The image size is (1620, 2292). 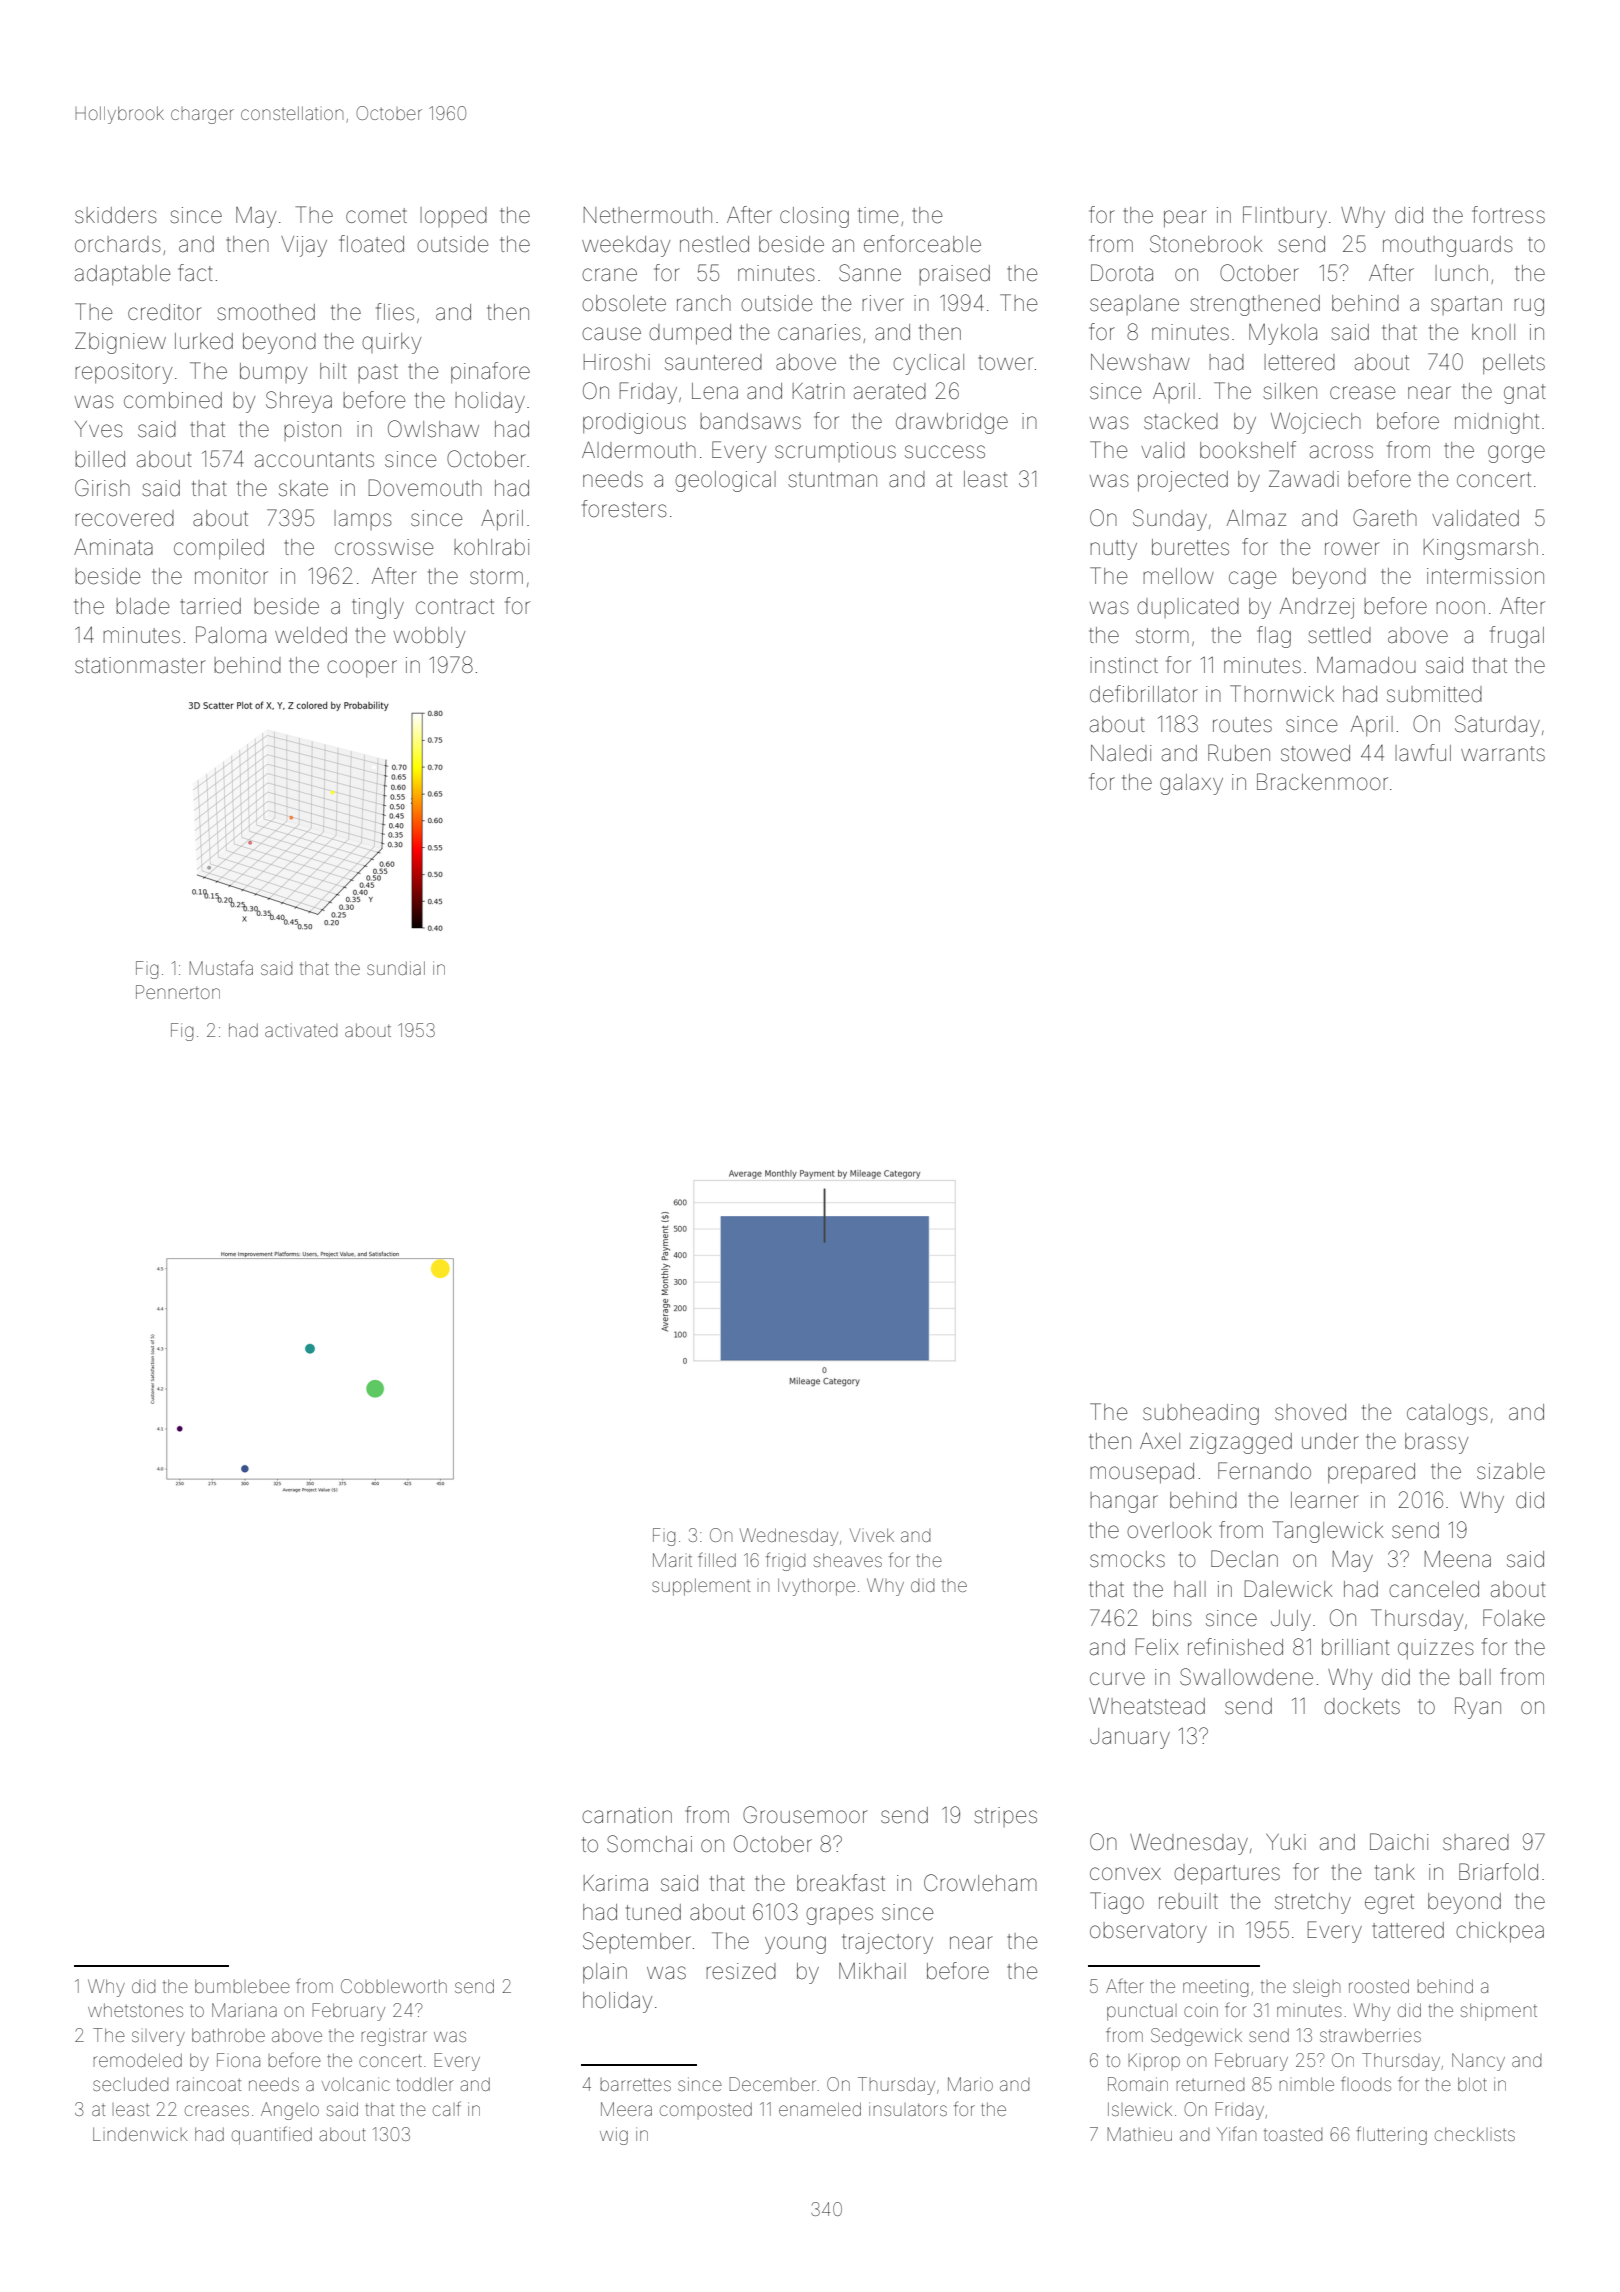 What do you see at coordinates (135, 2010) in the screenshot?
I see `whetstones` at bounding box center [135, 2010].
